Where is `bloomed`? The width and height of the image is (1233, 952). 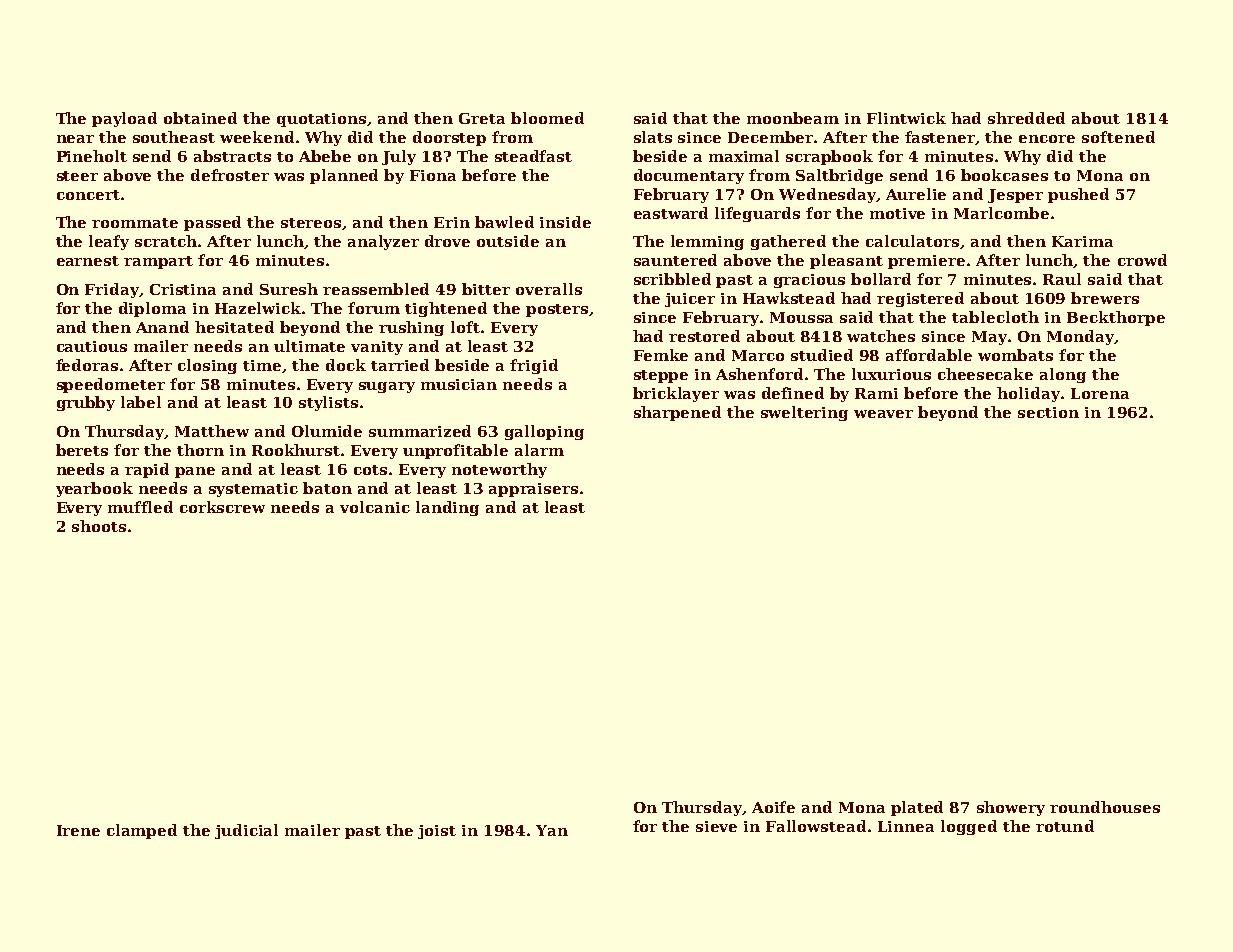
bloomed is located at coordinates (547, 118).
